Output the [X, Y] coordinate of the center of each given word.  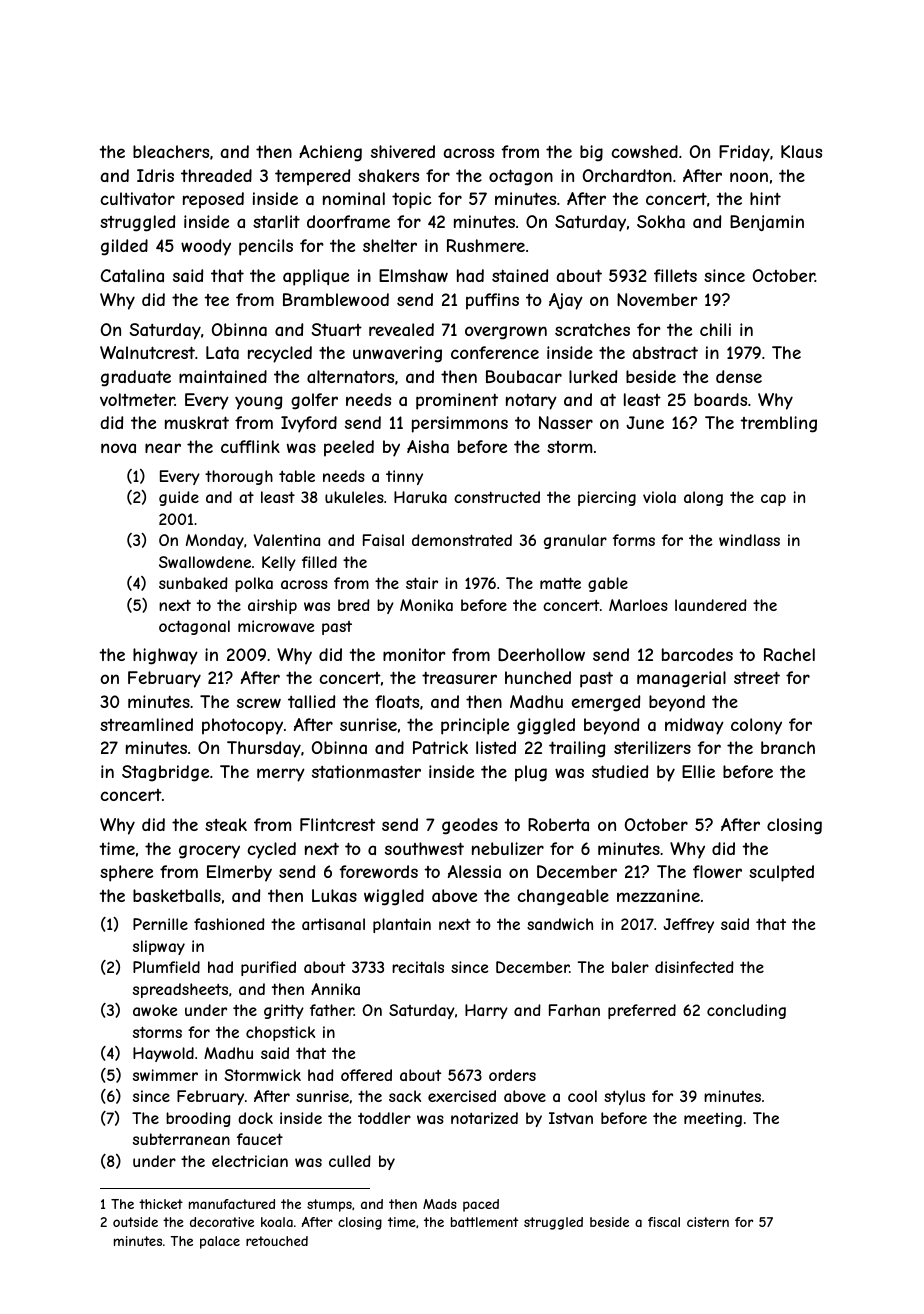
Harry [486, 1011]
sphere [126, 873]
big [591, 153]
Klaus [801, 151]
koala [277, 1222]
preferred [642, 1011]
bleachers [171, 151]
